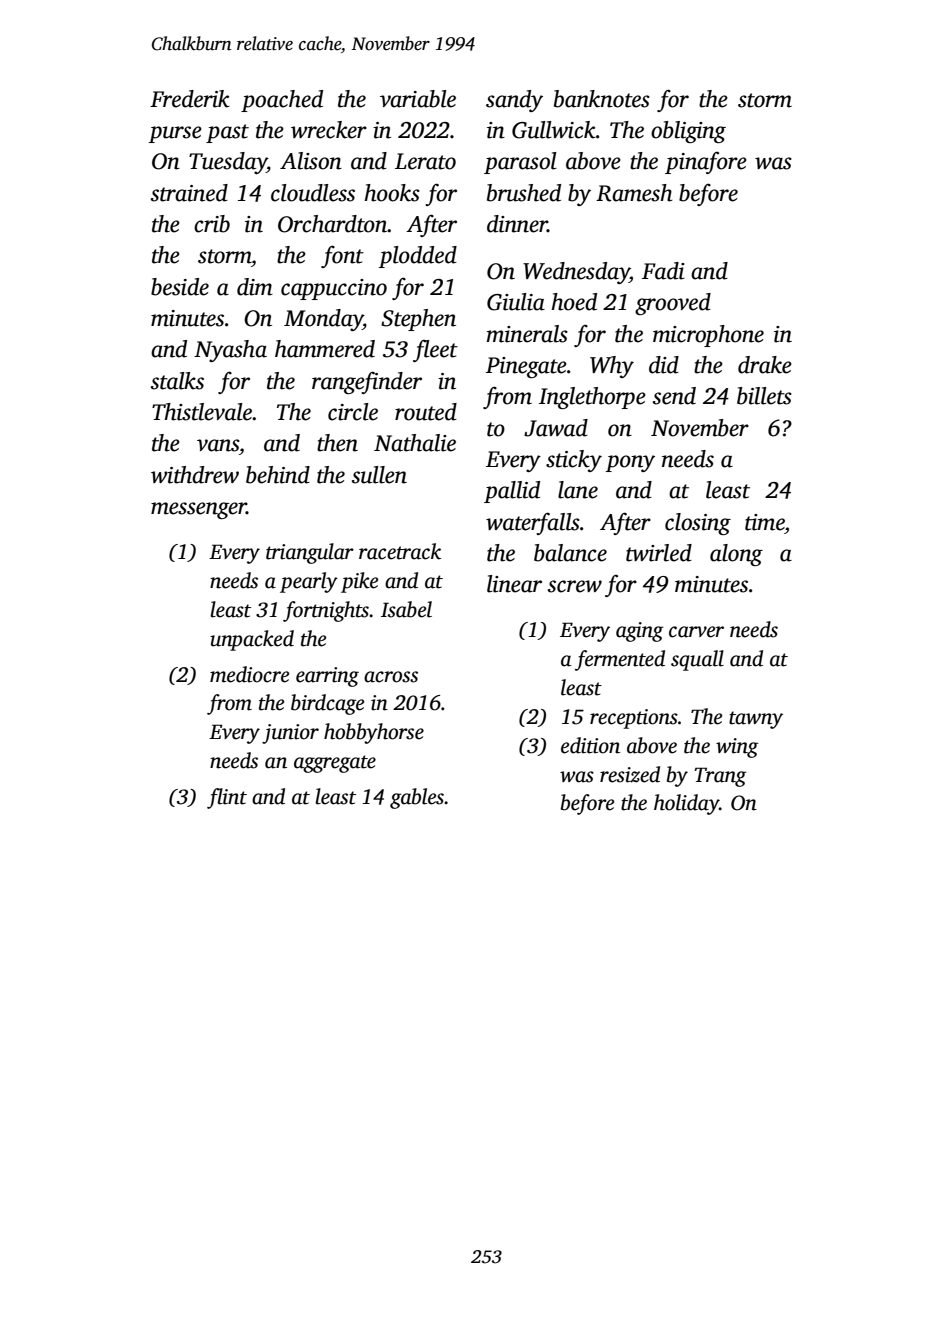 Image resolution: width=943 pixels, height=1338 pixels. What do you see at coordinates (720, 777) in the screenshot?
I see `Trang` at bounding box center [720, 777].
